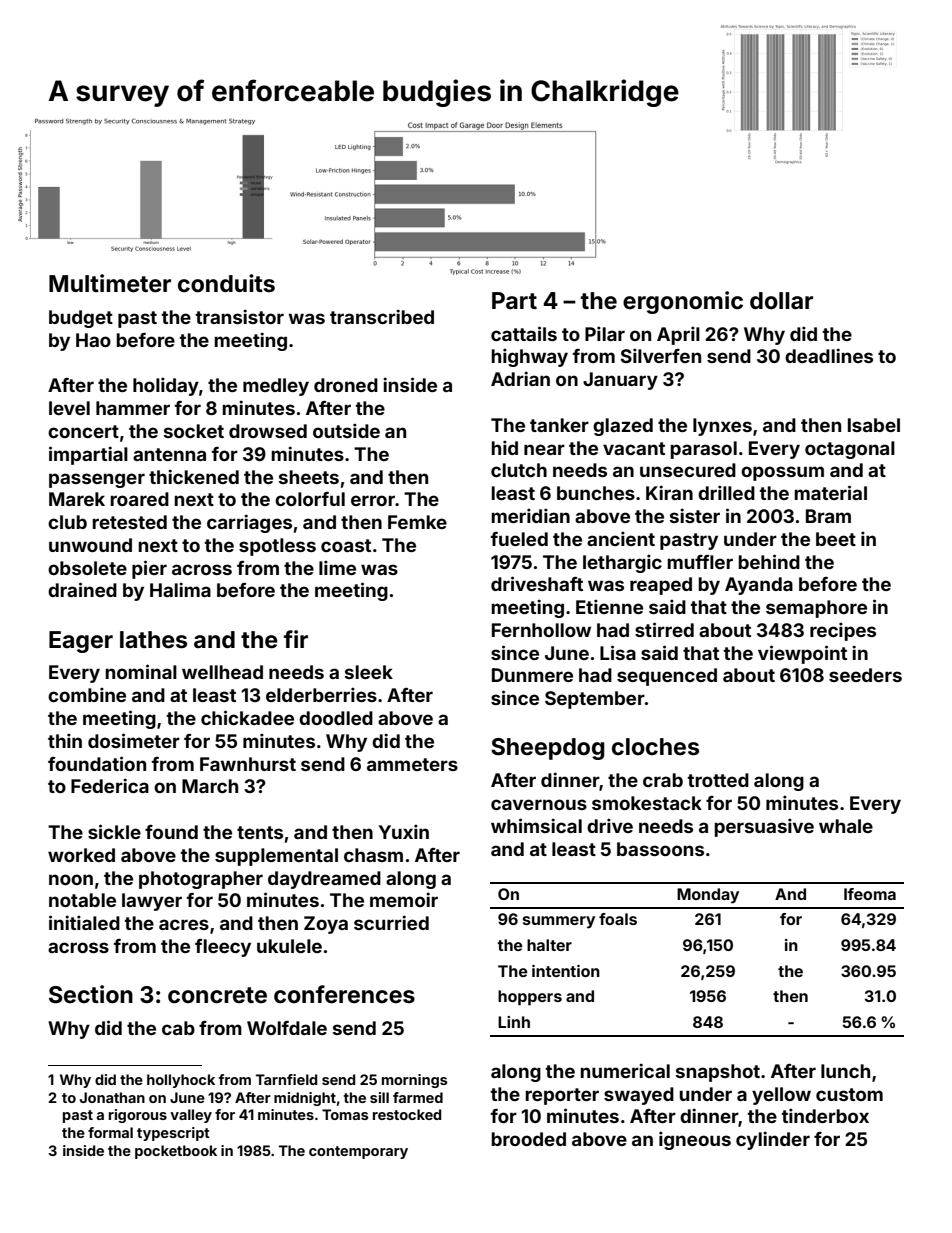 This image has height=1233, width=952. Describe the element at coordinates (660, 849) in the image. I see `bassoons` at that location.
